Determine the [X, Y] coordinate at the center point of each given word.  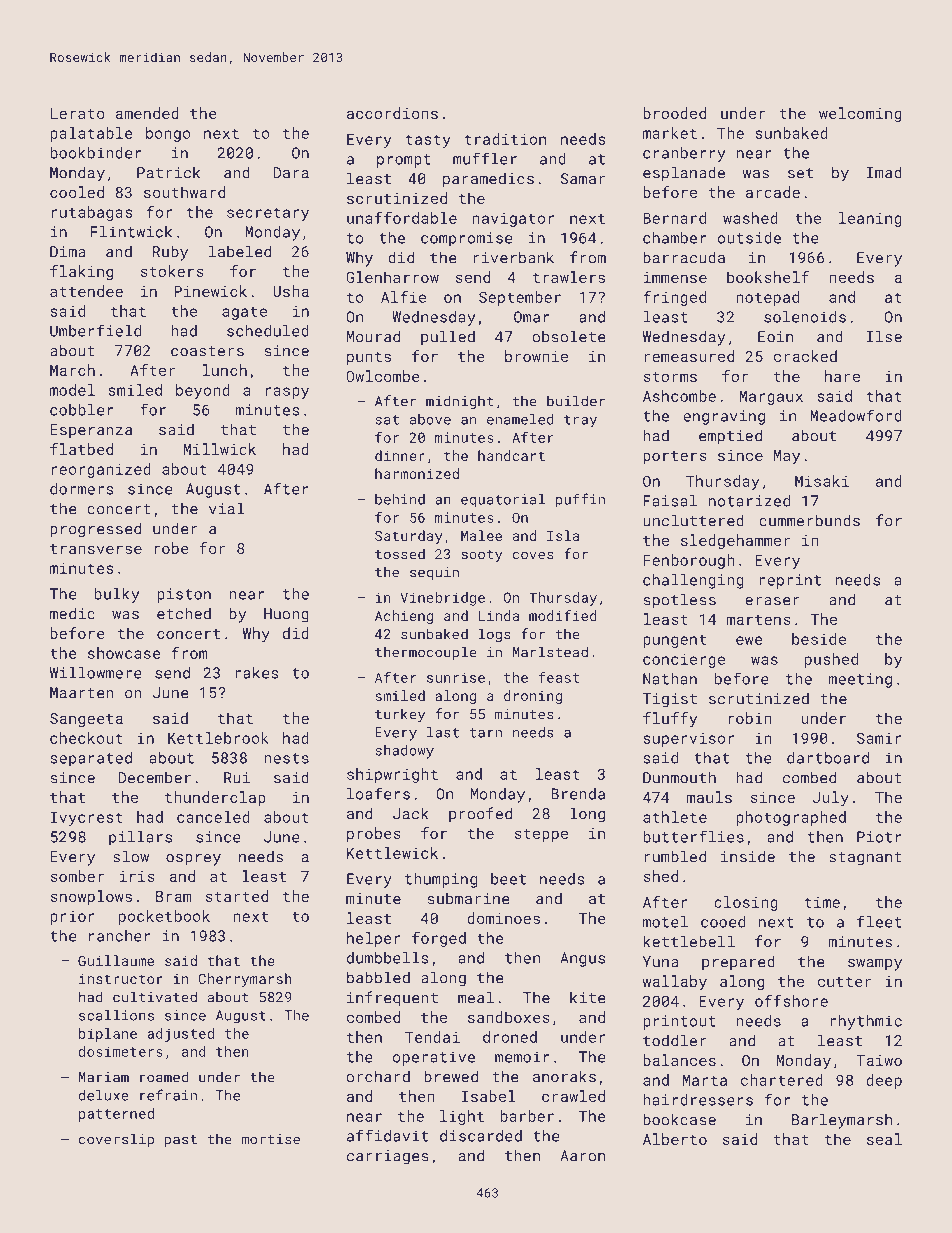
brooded [674, 113]
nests [286, 758]
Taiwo [879, 1060]
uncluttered [693, 520]
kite [588, 997]
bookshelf [768, 277]
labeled [240, 251]
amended [147, 113]
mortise [270, 1139]
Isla [563, 535]
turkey [400, 715]
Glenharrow [392, 277]
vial [227, 508]
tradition [505, 139]
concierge [684, 660]
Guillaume [116, 960]
